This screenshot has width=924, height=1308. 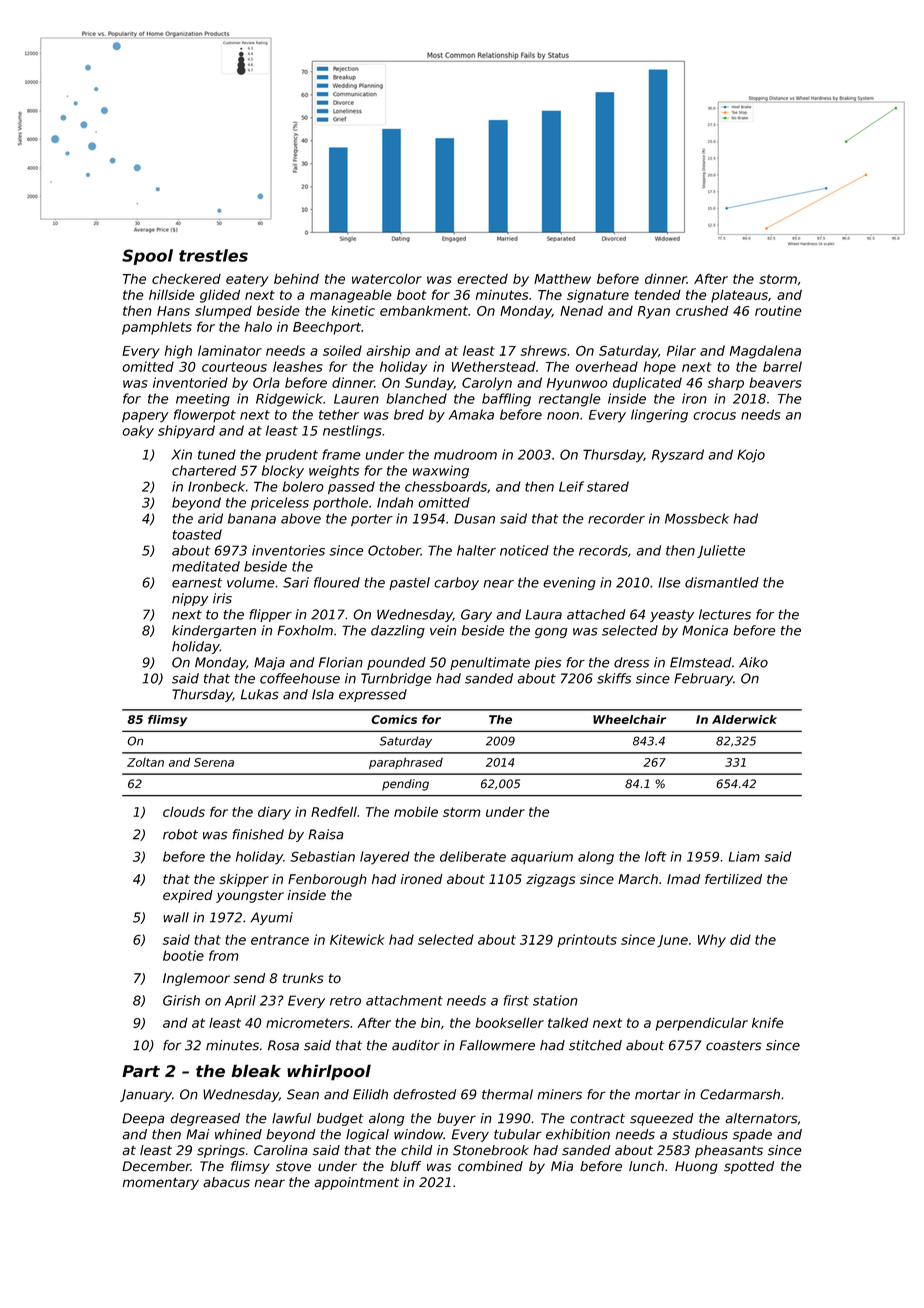 I want to click on lingering, so click(x=659, y=416).
